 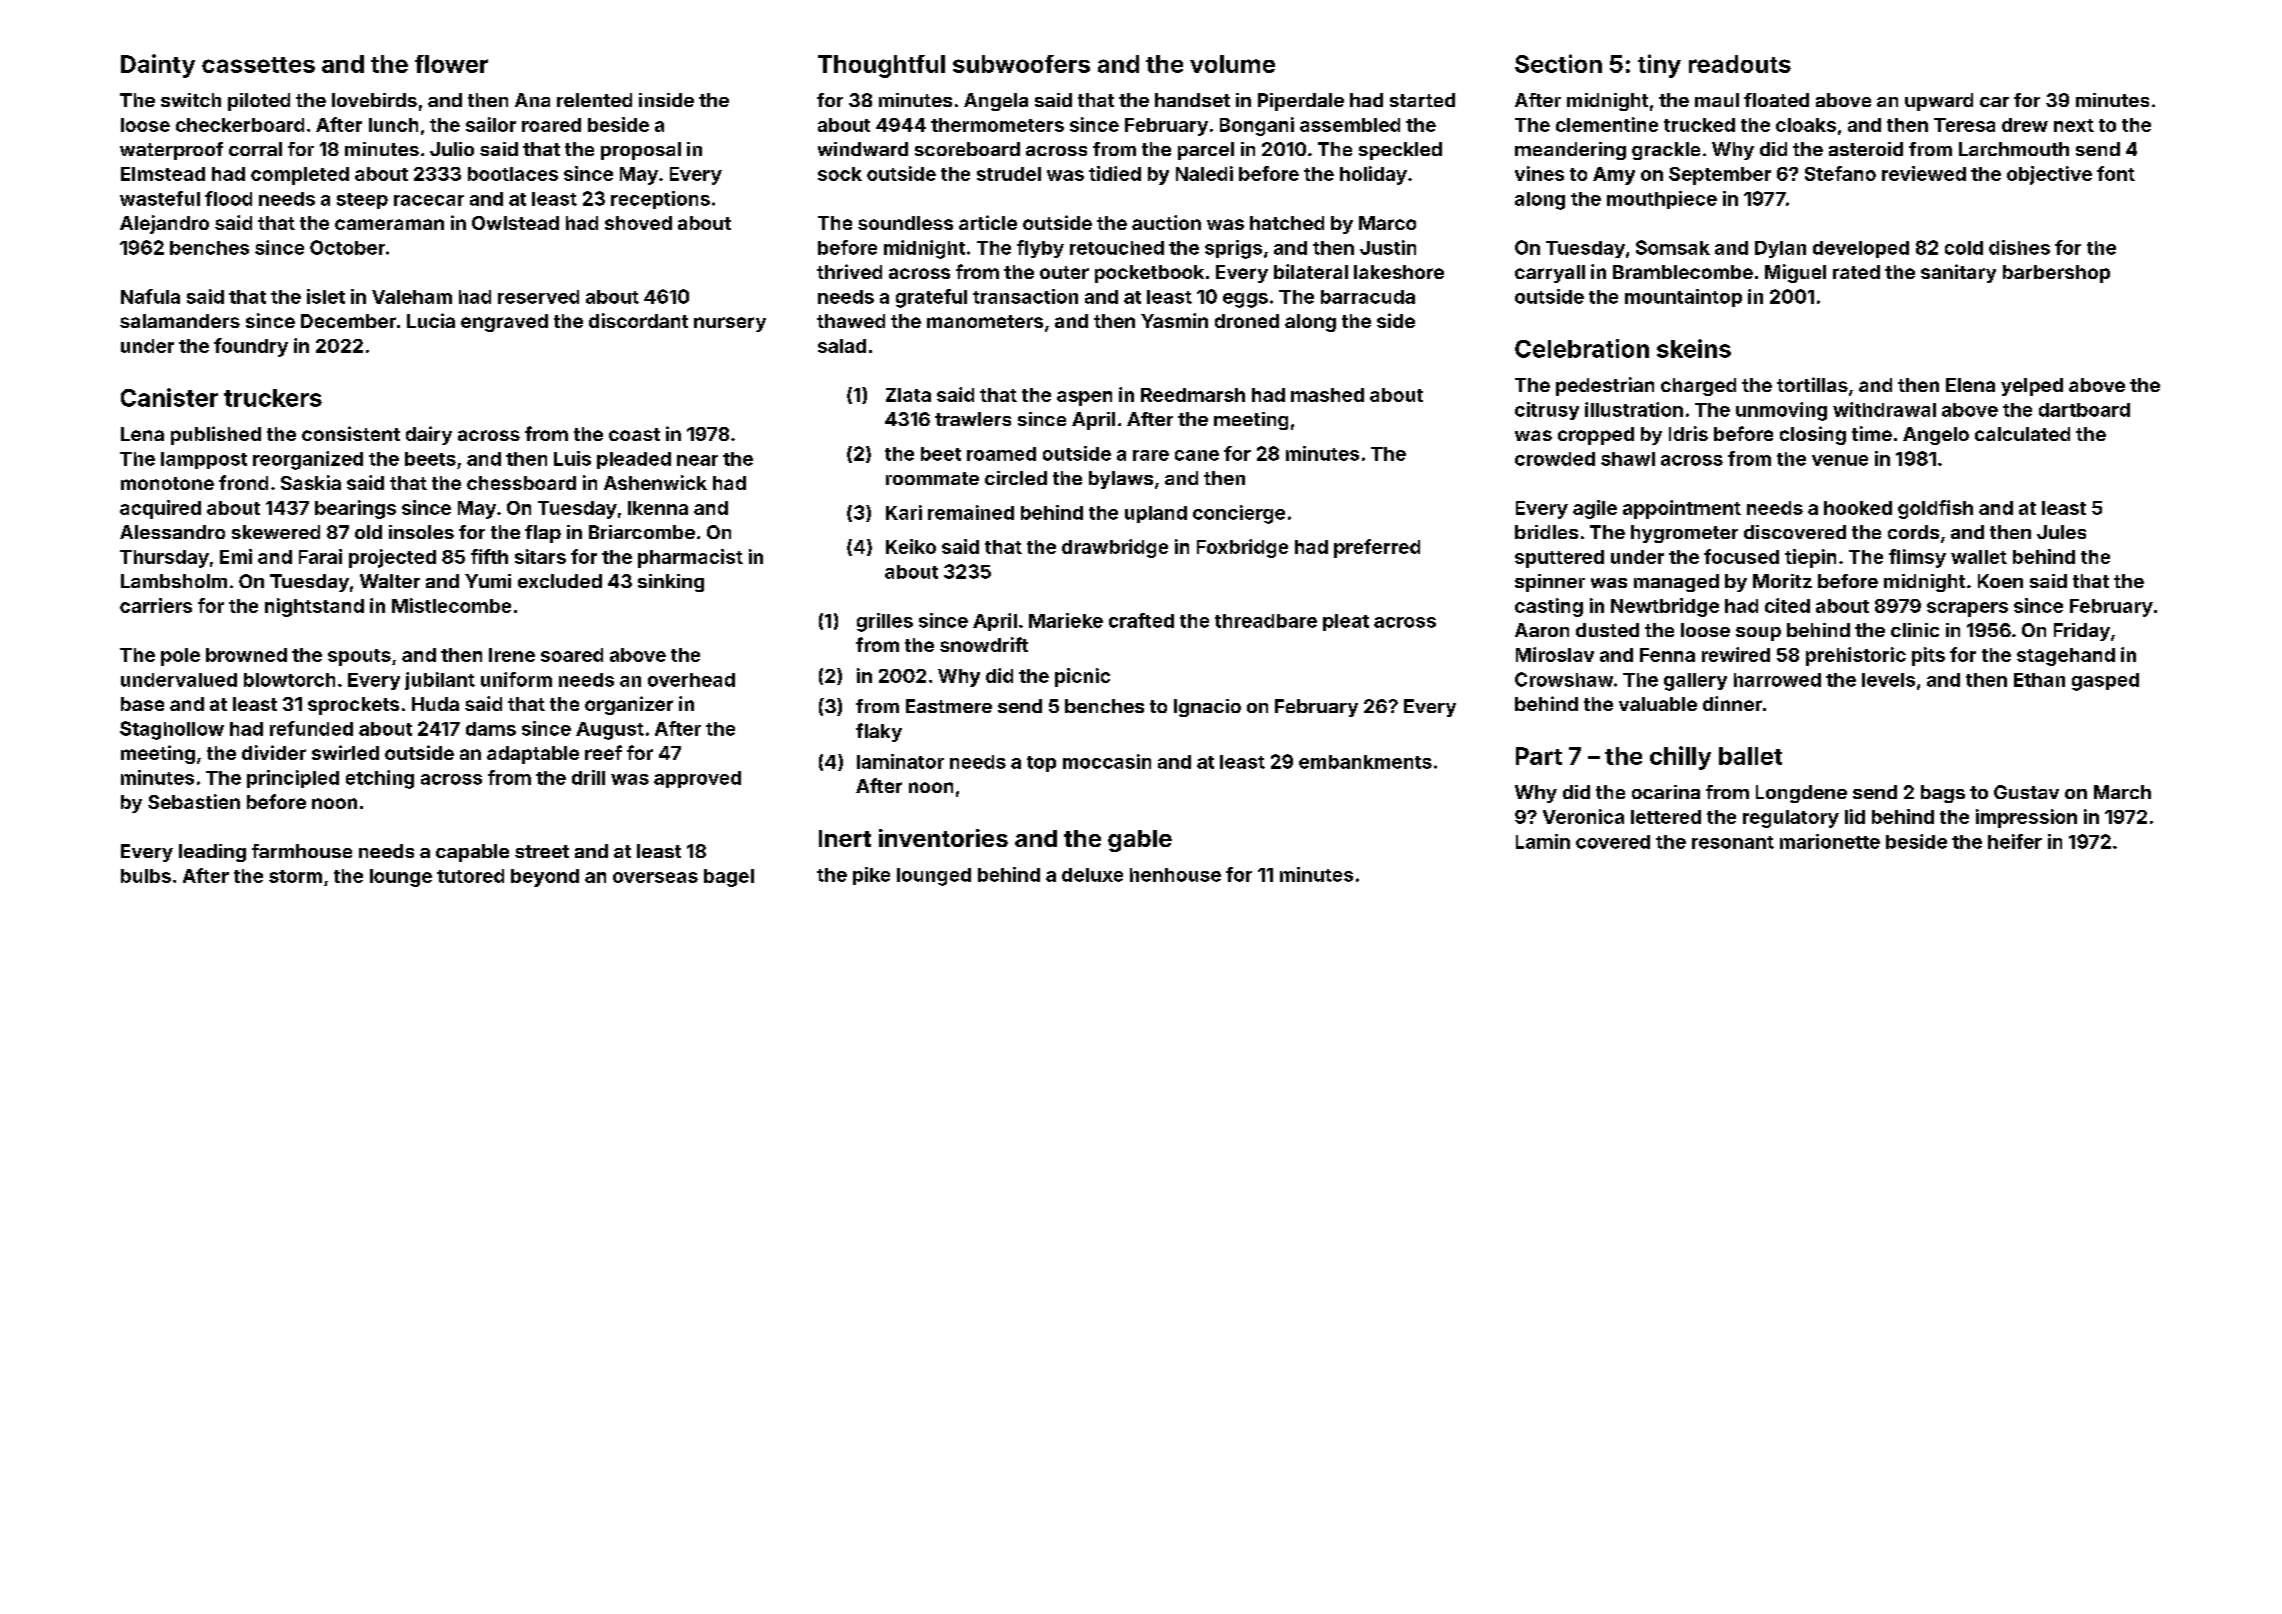 What do you see at coordinates (1741, 556) in the screenshot?
I see `focused` at bounding box center [1741, 556].
